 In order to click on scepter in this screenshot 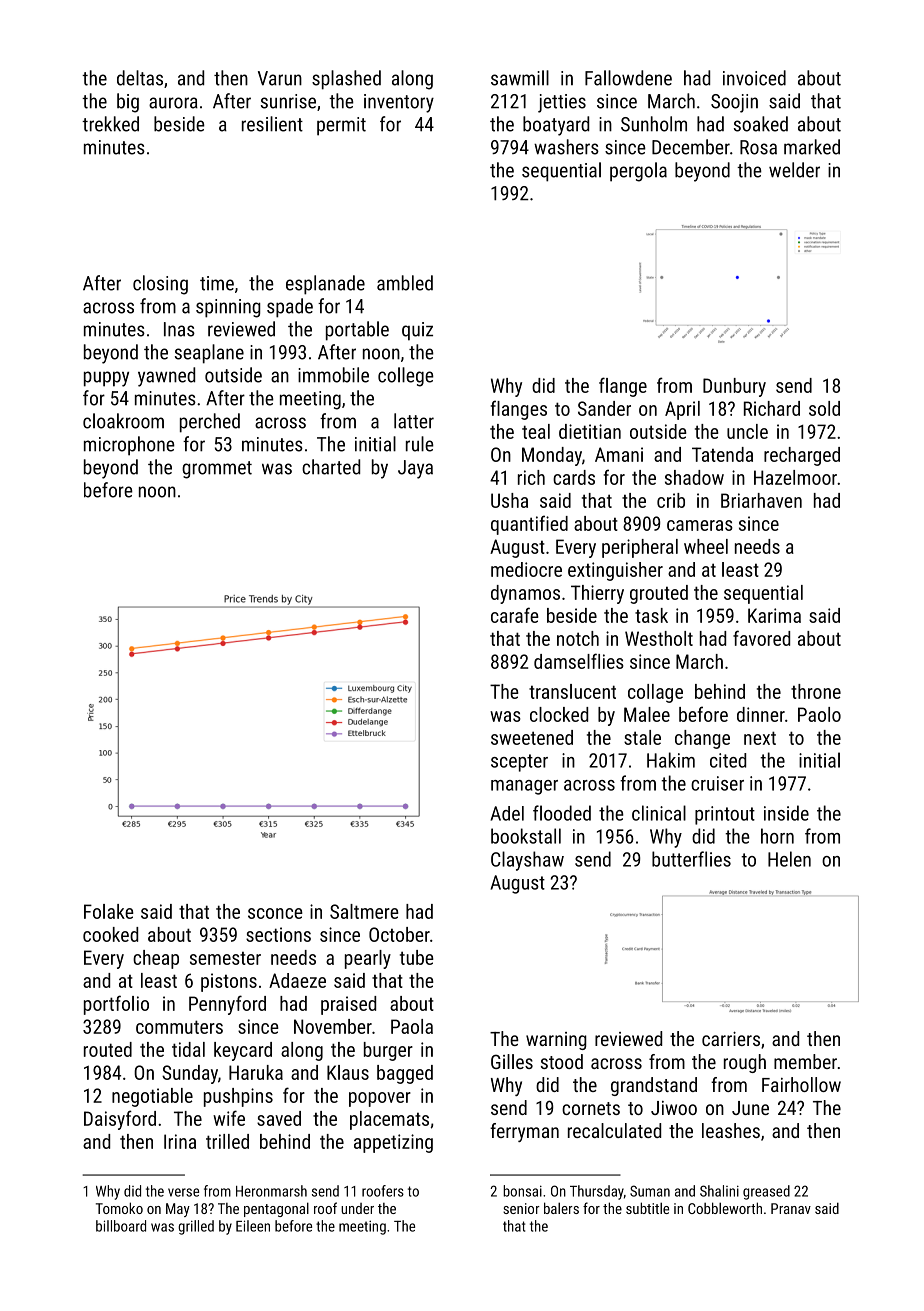, I will do `click(519, 763)`.
